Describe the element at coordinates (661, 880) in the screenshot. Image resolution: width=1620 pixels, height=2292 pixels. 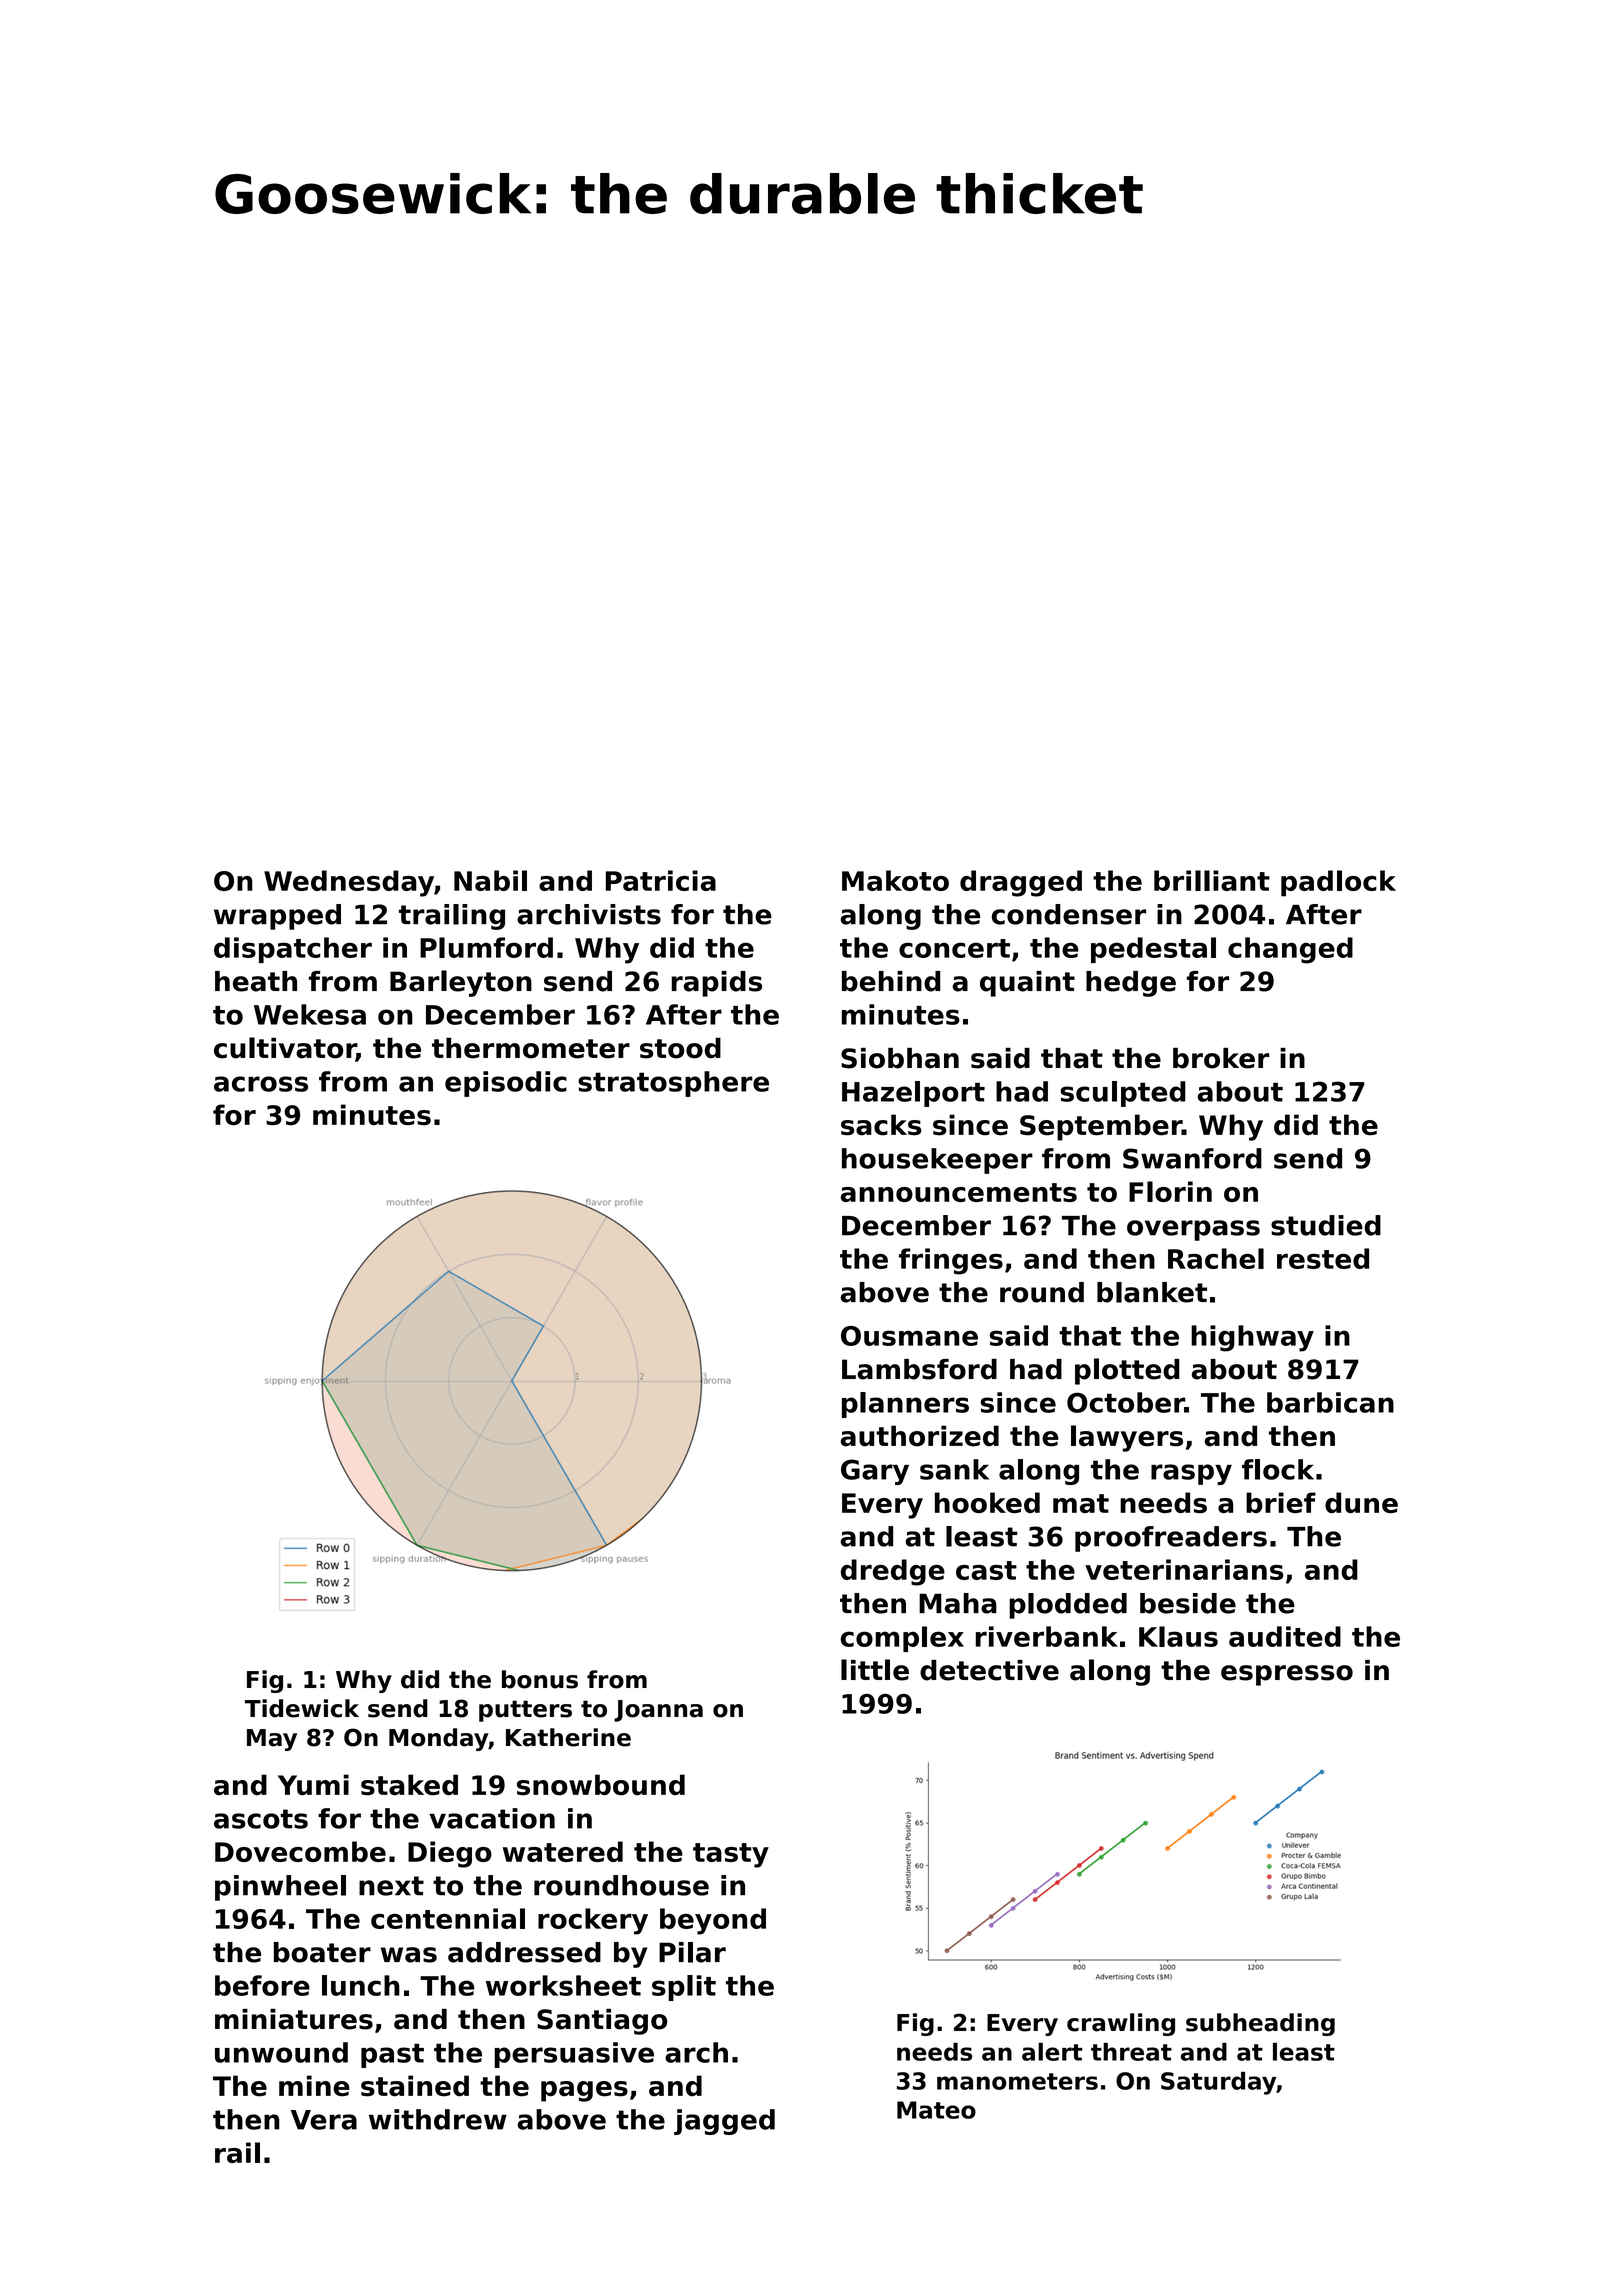
I see `Patricia` at that location.
